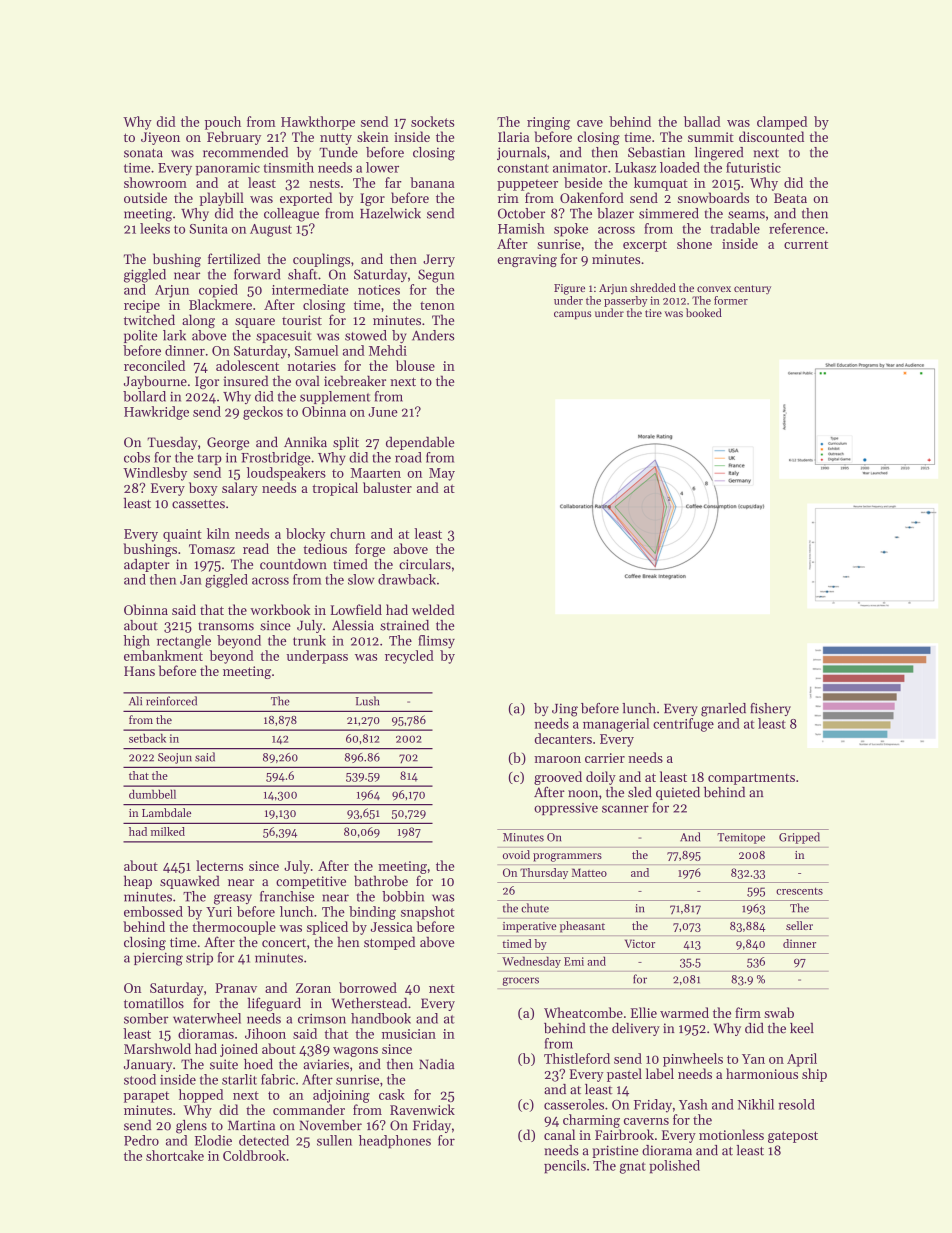 The image size is (952, 1233). What do you see at coordinates (155, 474) in the screenshot?
I see `Windlesby` at bounding box center [155, 474].
